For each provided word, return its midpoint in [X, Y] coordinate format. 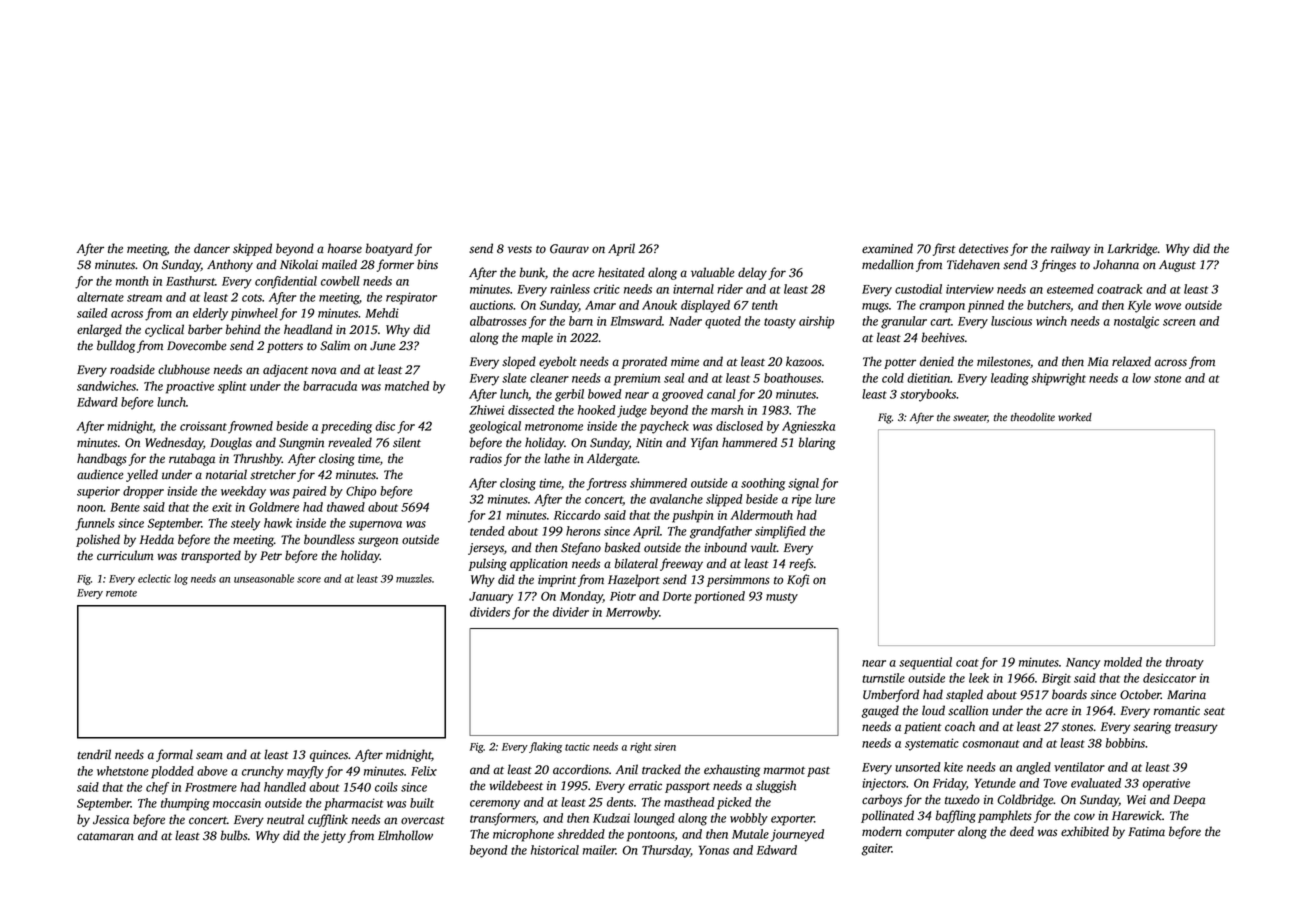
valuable [712, 272]
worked [1075, 417]
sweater [970, 418]
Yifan [704, 443]
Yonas [714, 850]
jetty [333, 837]
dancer [212, 248]
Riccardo [577, 515]
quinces [329, 756]
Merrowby [632, 613]
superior [98, 492]
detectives [983, 248]
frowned [250, 427]
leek [979, 678]
